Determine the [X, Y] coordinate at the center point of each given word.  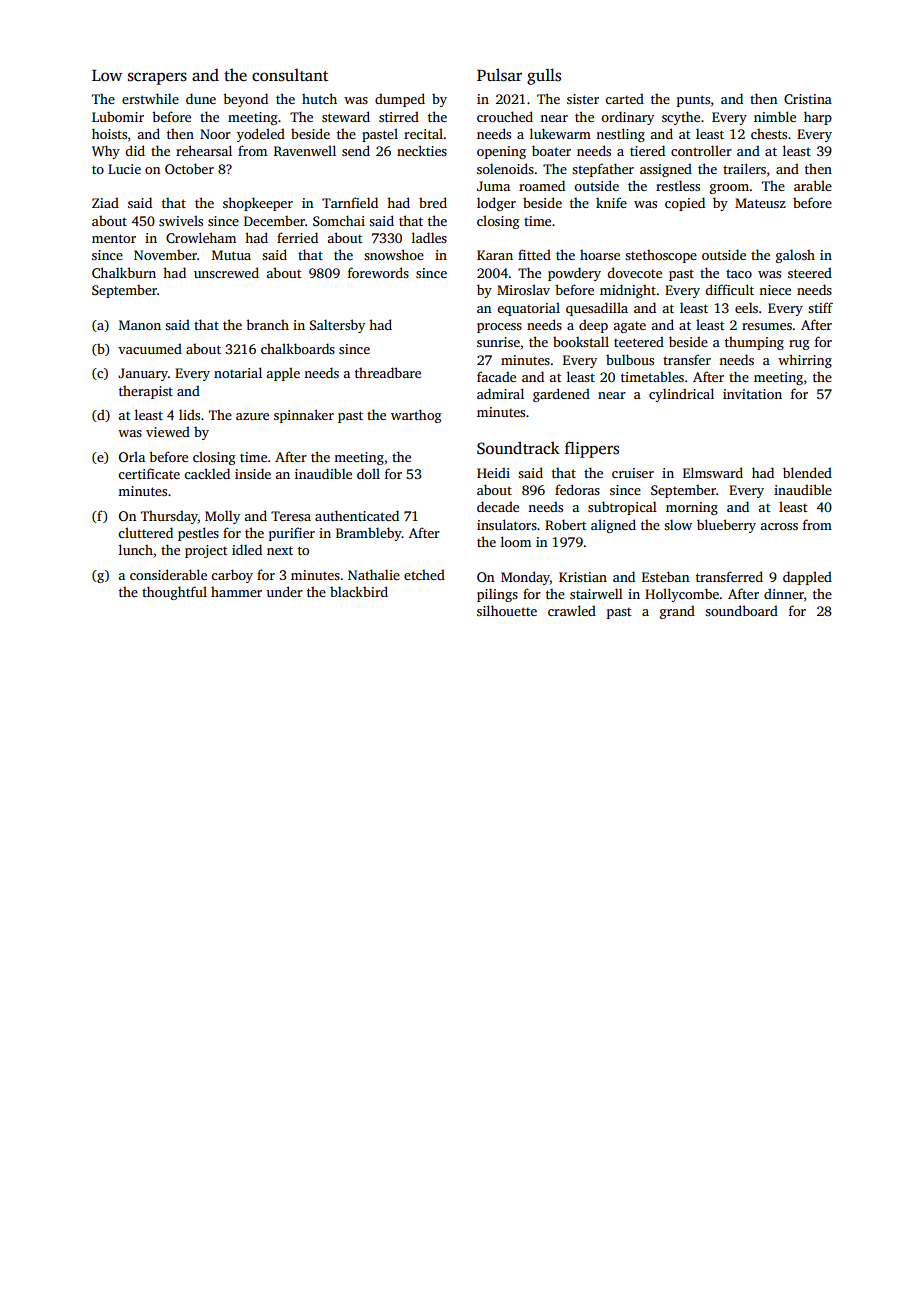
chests [769, 134]
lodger [496, 204]
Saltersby [337, 326]
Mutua [231, 255]
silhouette [507, 610]
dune [201, 98]
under [285, 591]
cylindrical [681, 395]
